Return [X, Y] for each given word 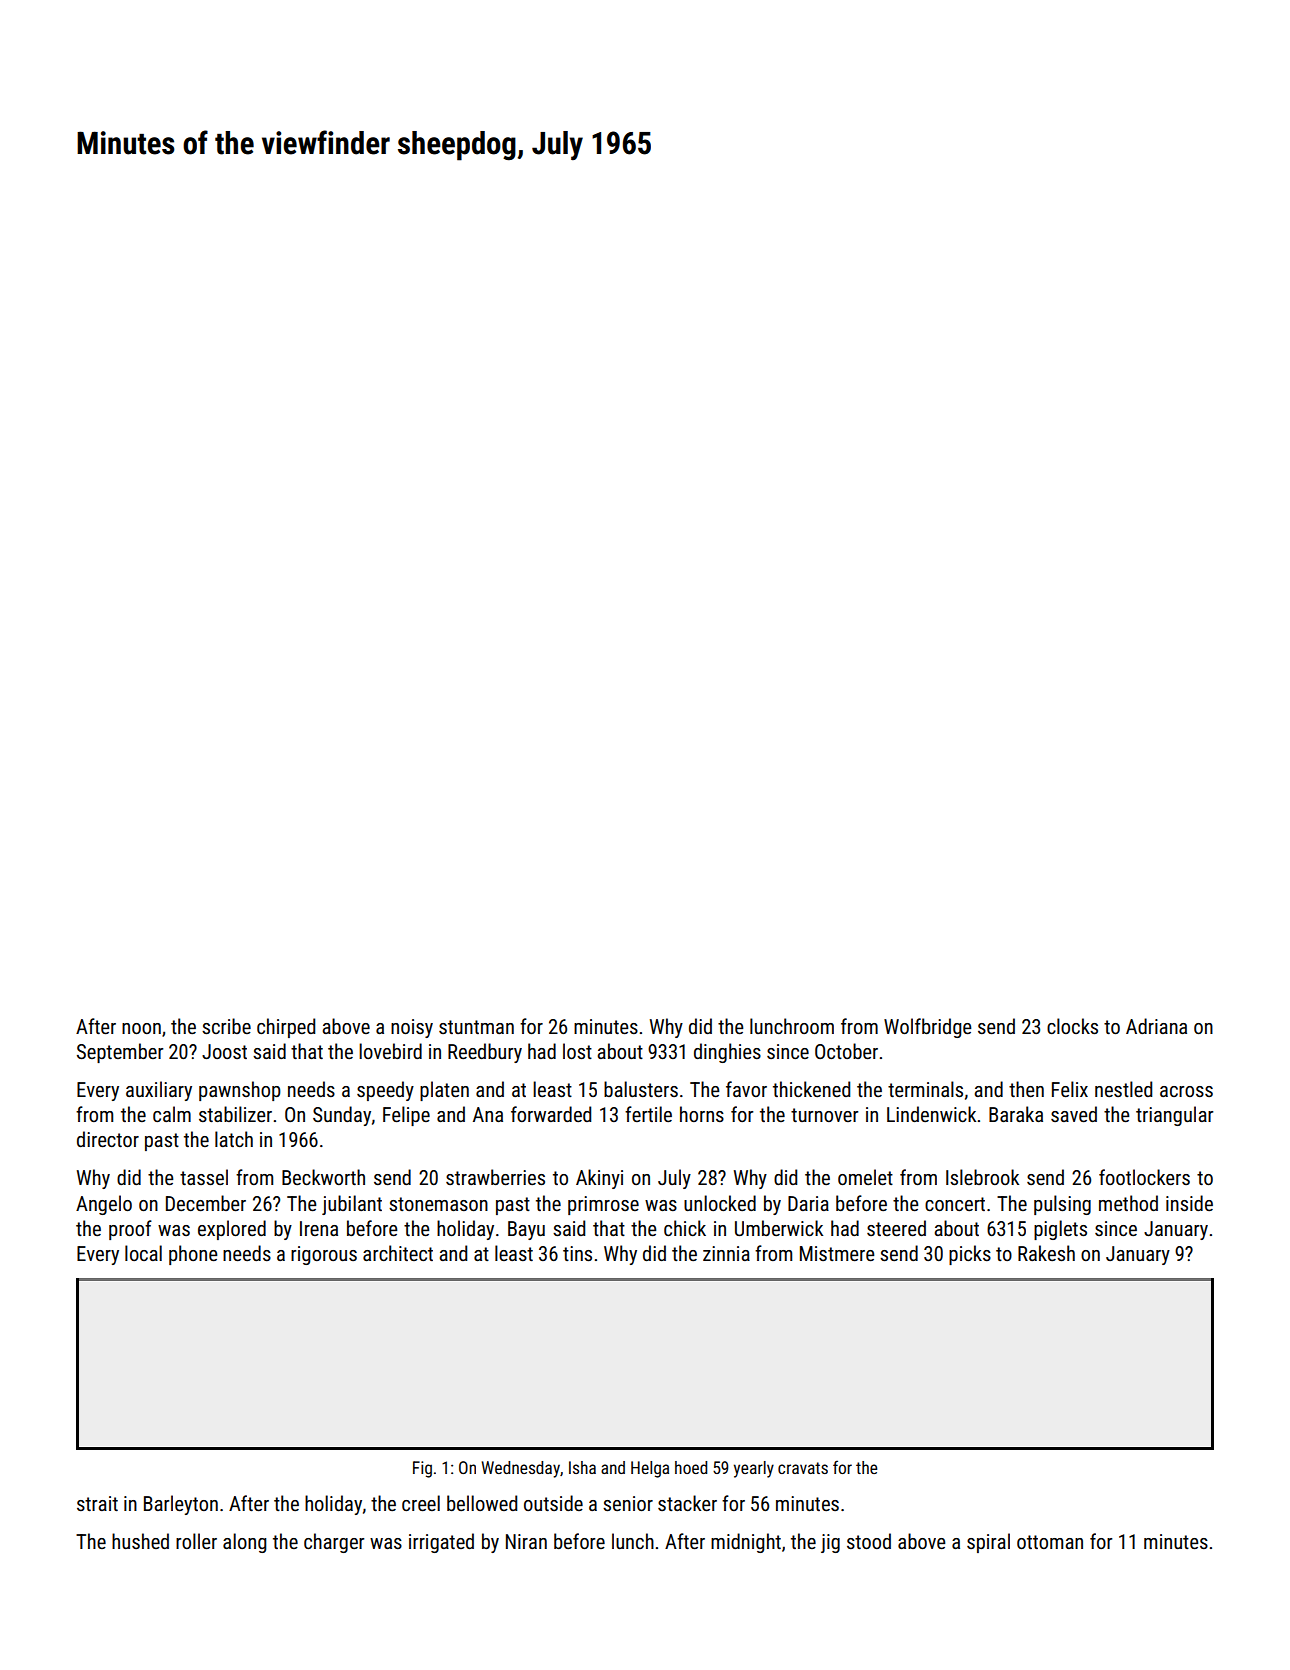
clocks [1072, 1026]
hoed [691, 1467]
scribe [226, 1026]
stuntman [476, 1027]
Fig [422, 1469]
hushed [140, 1541]
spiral [988, 1543]
